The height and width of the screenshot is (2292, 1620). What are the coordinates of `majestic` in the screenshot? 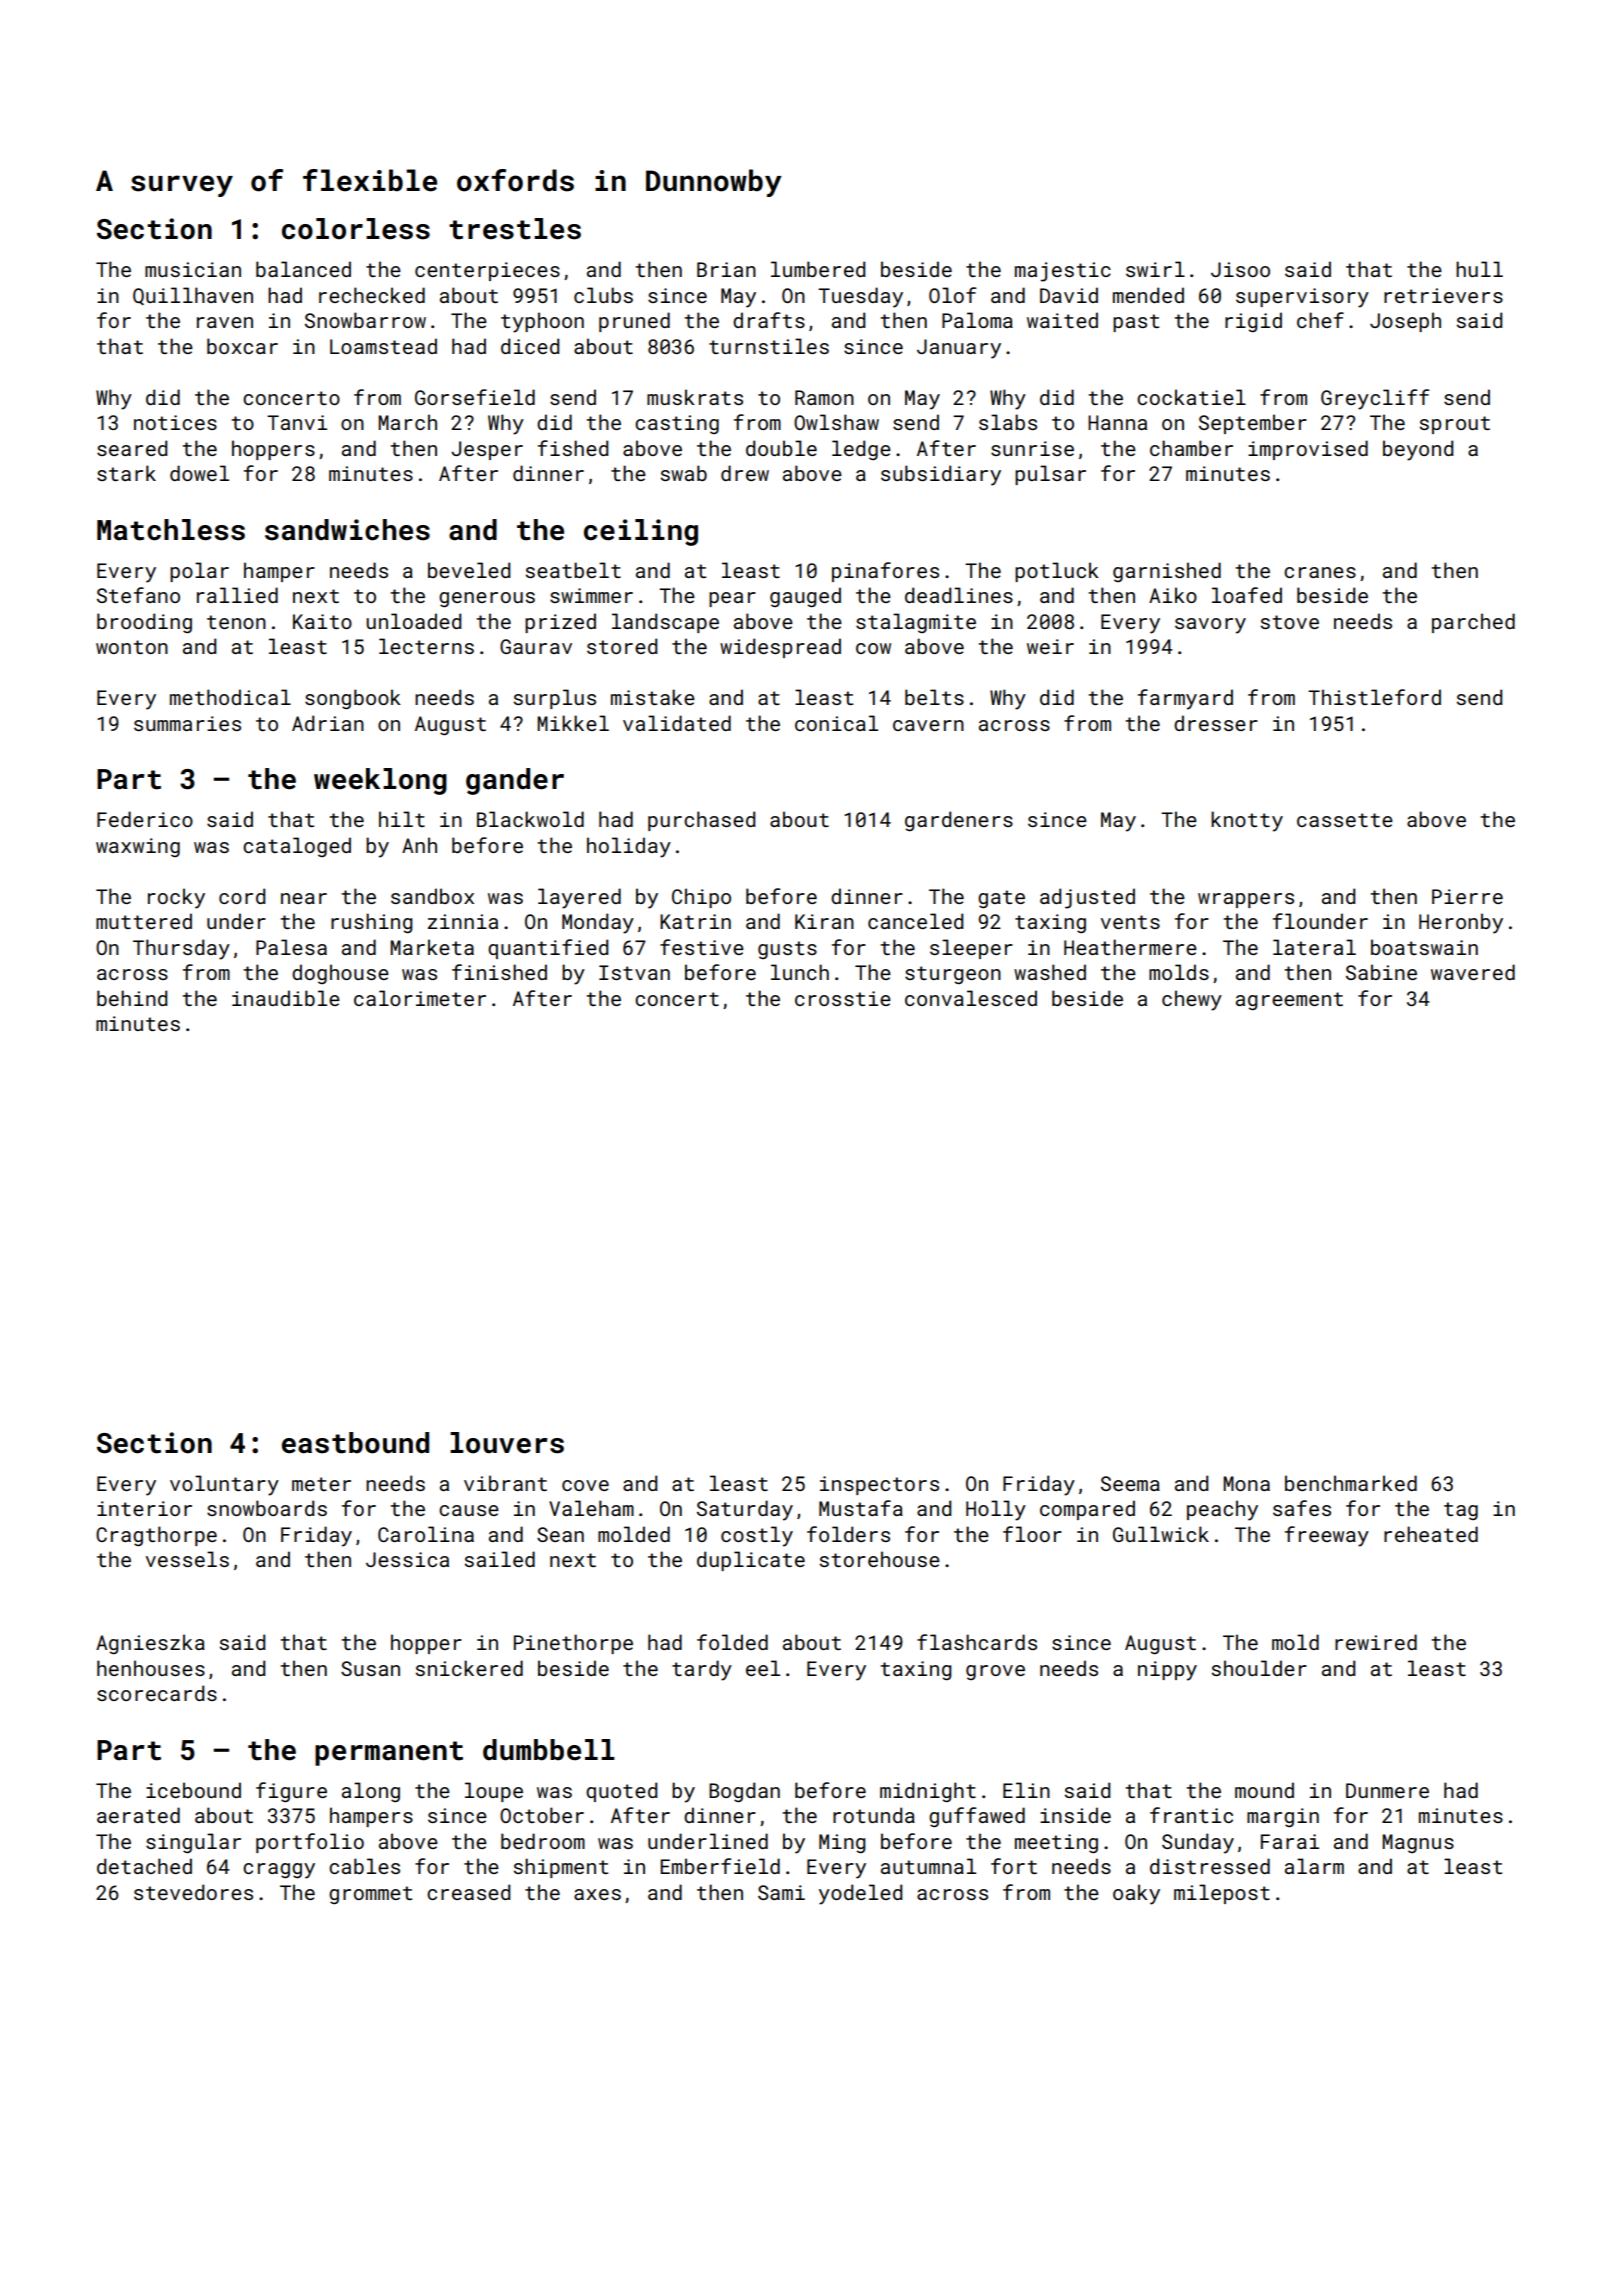 It's located at (1063, 272).
